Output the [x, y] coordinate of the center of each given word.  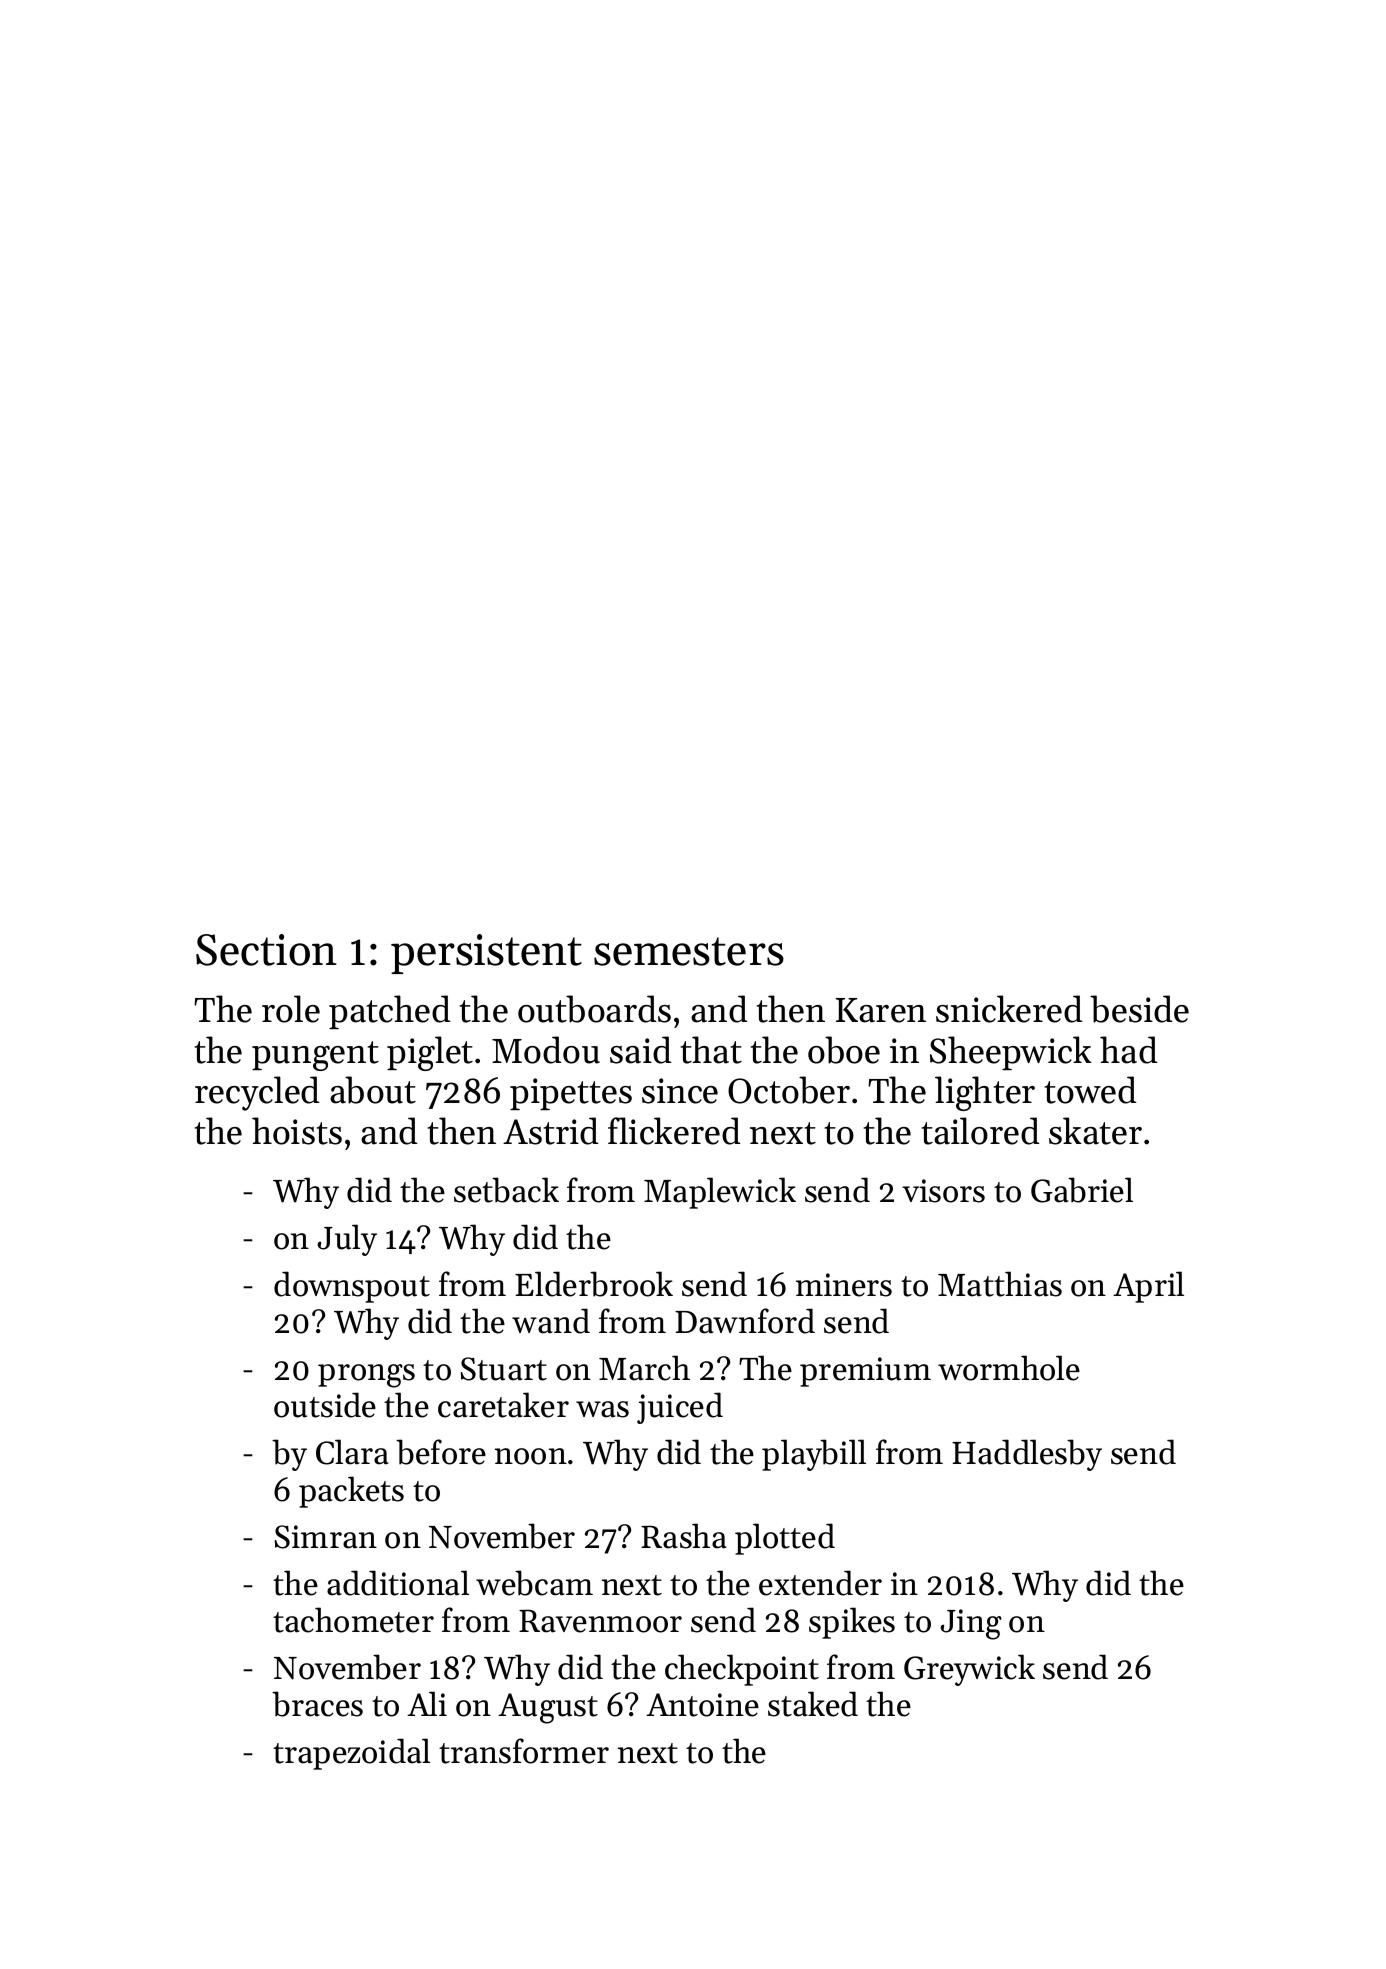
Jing [971, 1624]
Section [266, 950]
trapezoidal [351, 1754]
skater [1095, 1131]
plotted [785, 1539]
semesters [689, 951]
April [1148, 1287]
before [441, 1452]
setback [506, 1190]
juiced [680, 1408]
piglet [430, 1053]
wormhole [1009, 1368]
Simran [326, 1537]
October [789, 1090]
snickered [1009, 1009]
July [347, 1240]
